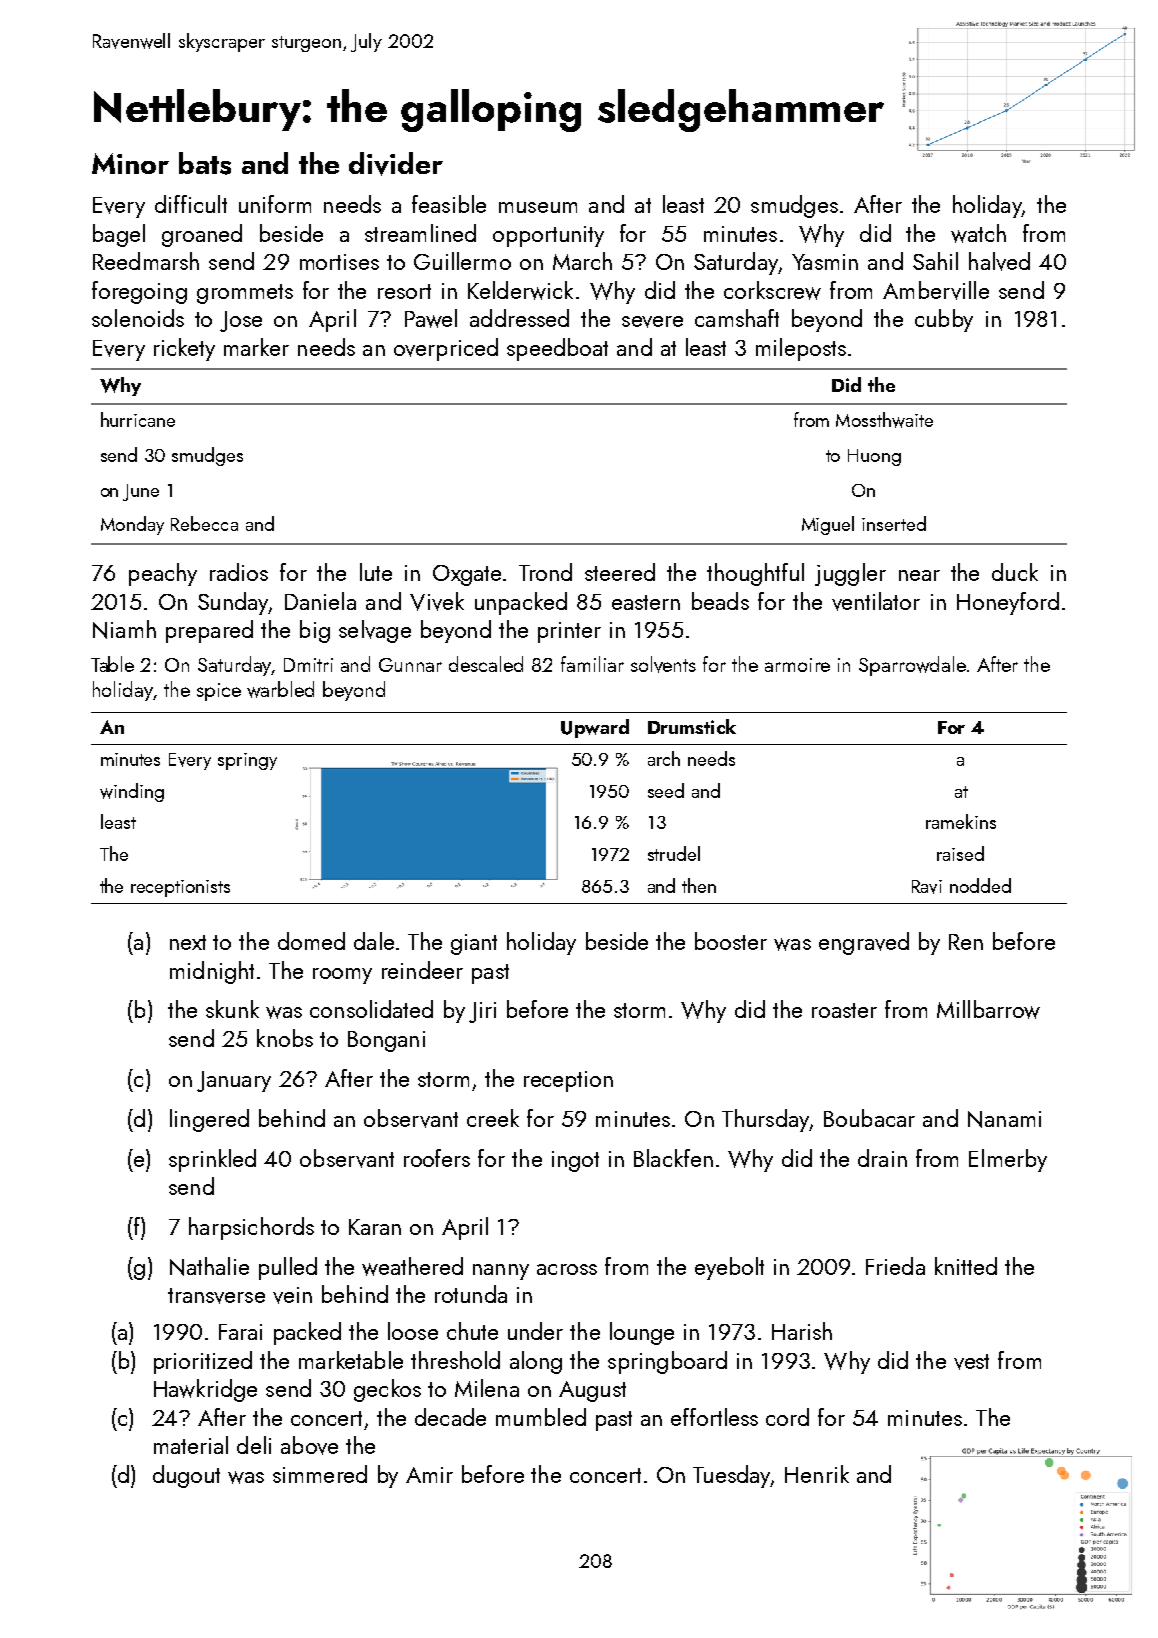 The height and width of the screenshot is (1638, 1158). I want to click on Yasmin, so click(825, 262).
